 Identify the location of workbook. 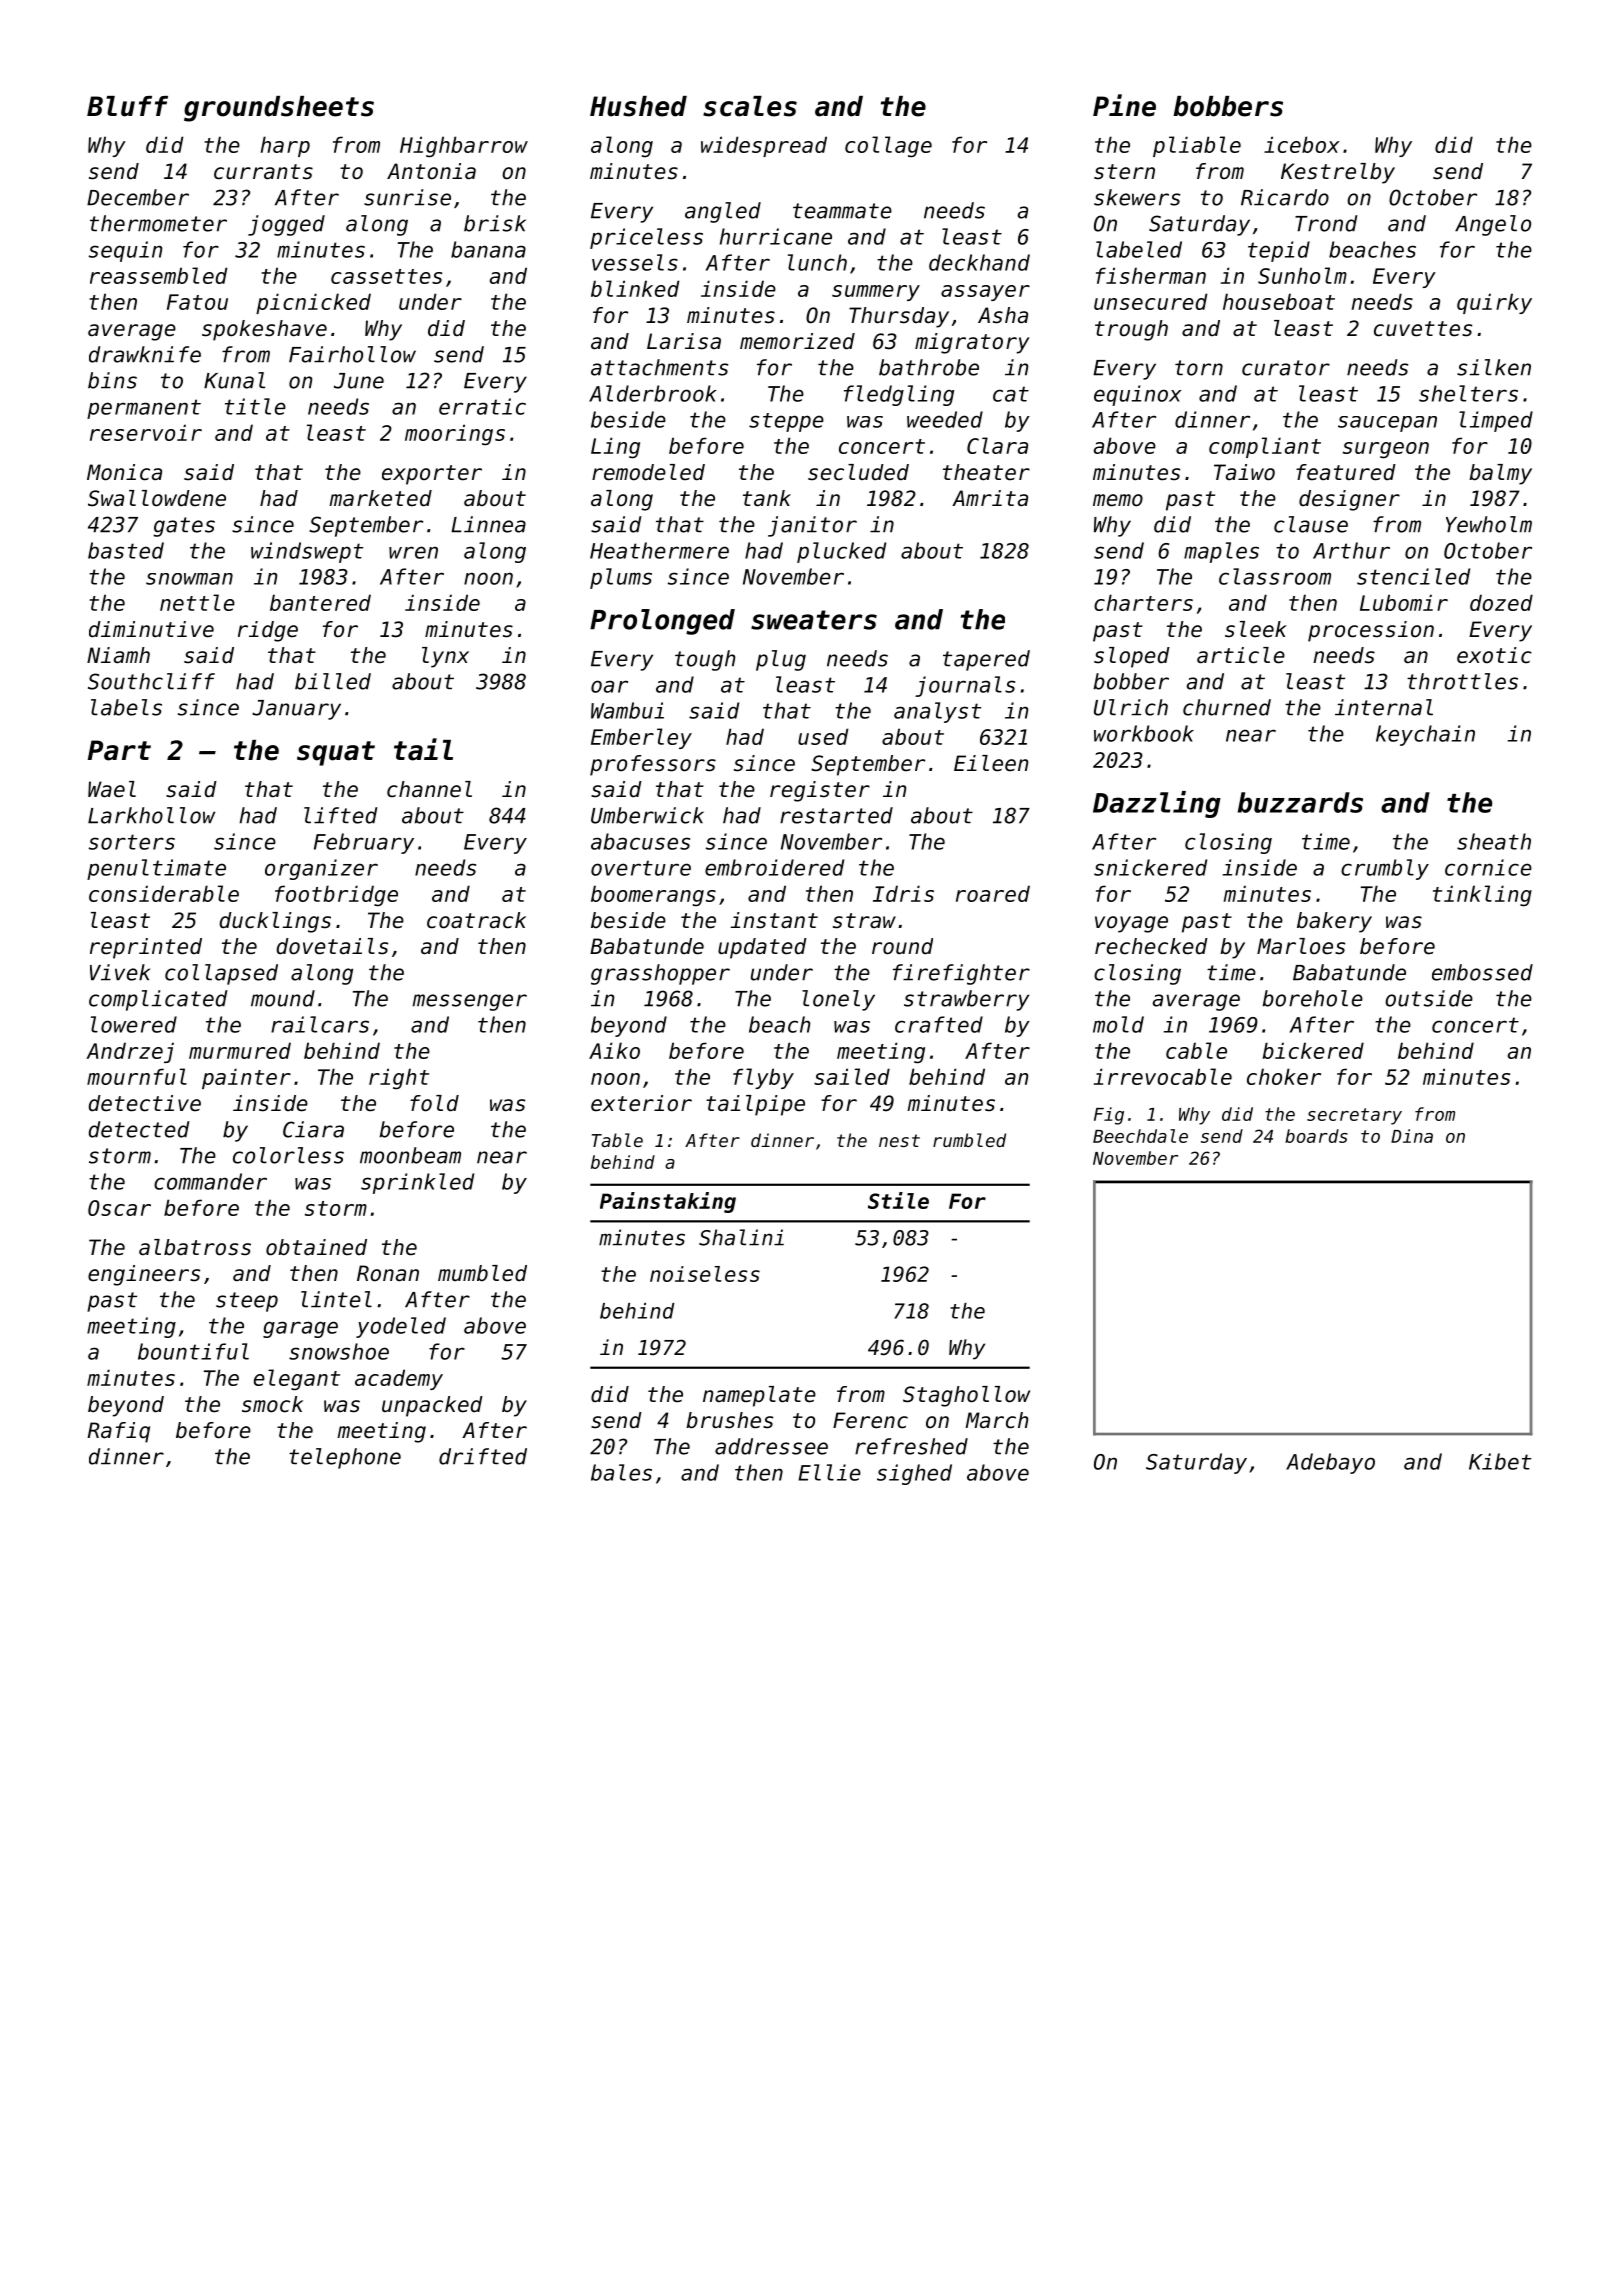
(1144, 733).
